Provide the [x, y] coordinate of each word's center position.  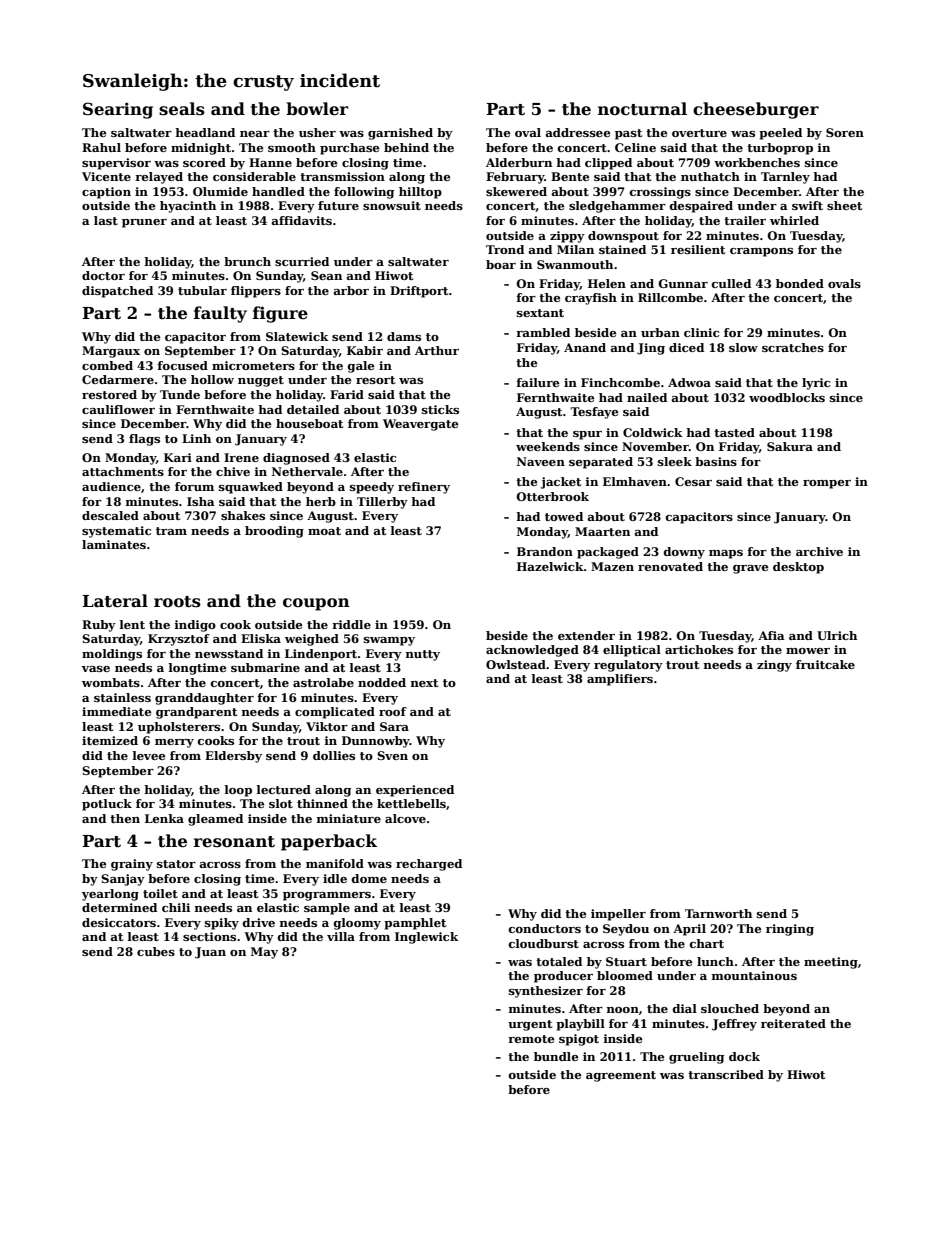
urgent [530, 1025]
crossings [660, 193]
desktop [798, 568]
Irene [241, 457]
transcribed [726, 1074]
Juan [210, 953]
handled [278, 191]
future [338, 205]
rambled [543, 332]
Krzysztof [179, 640]
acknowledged [532, 651]
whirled [794, 220]
